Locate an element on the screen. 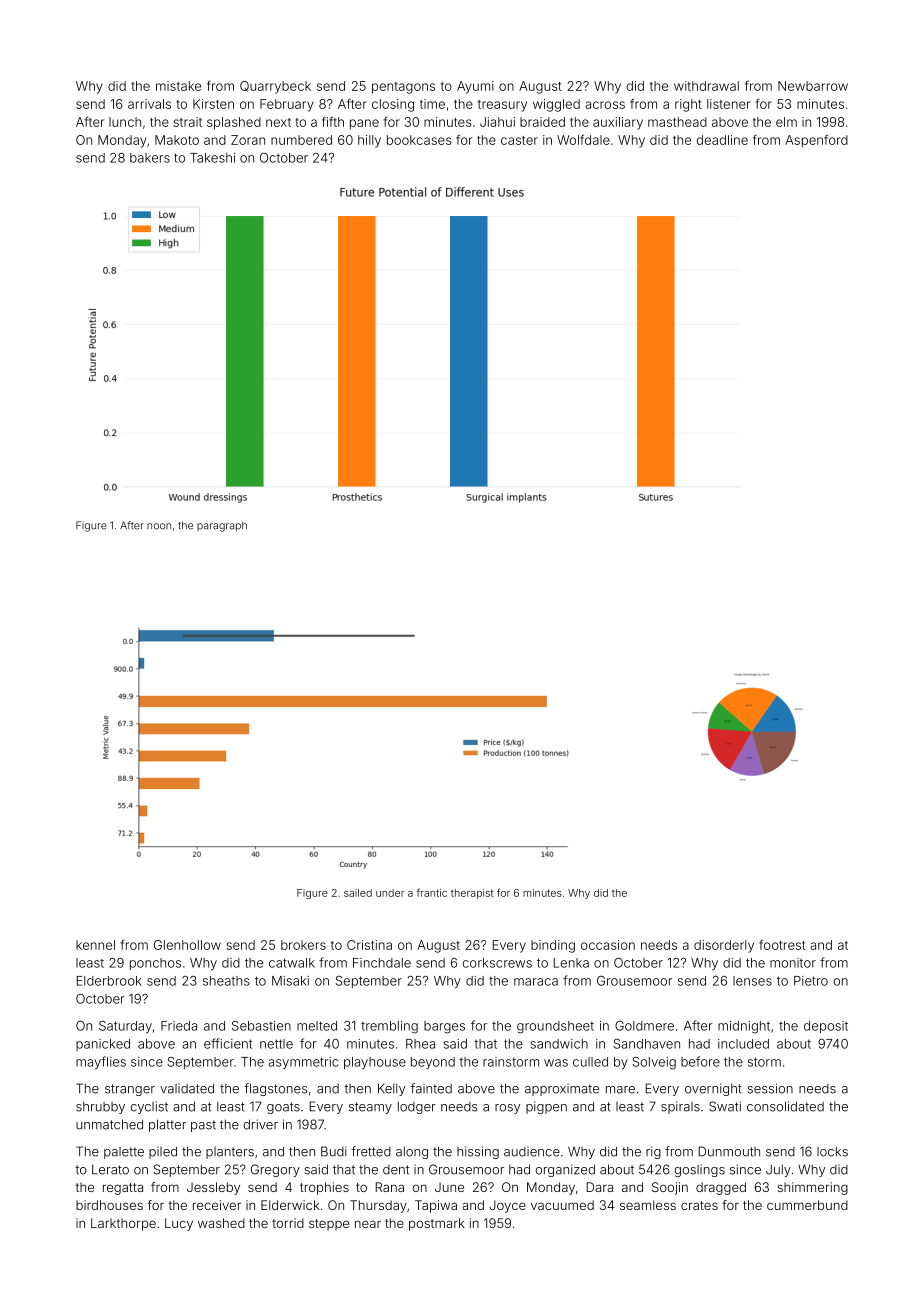  deadline is located at coordinates (722, 140).
